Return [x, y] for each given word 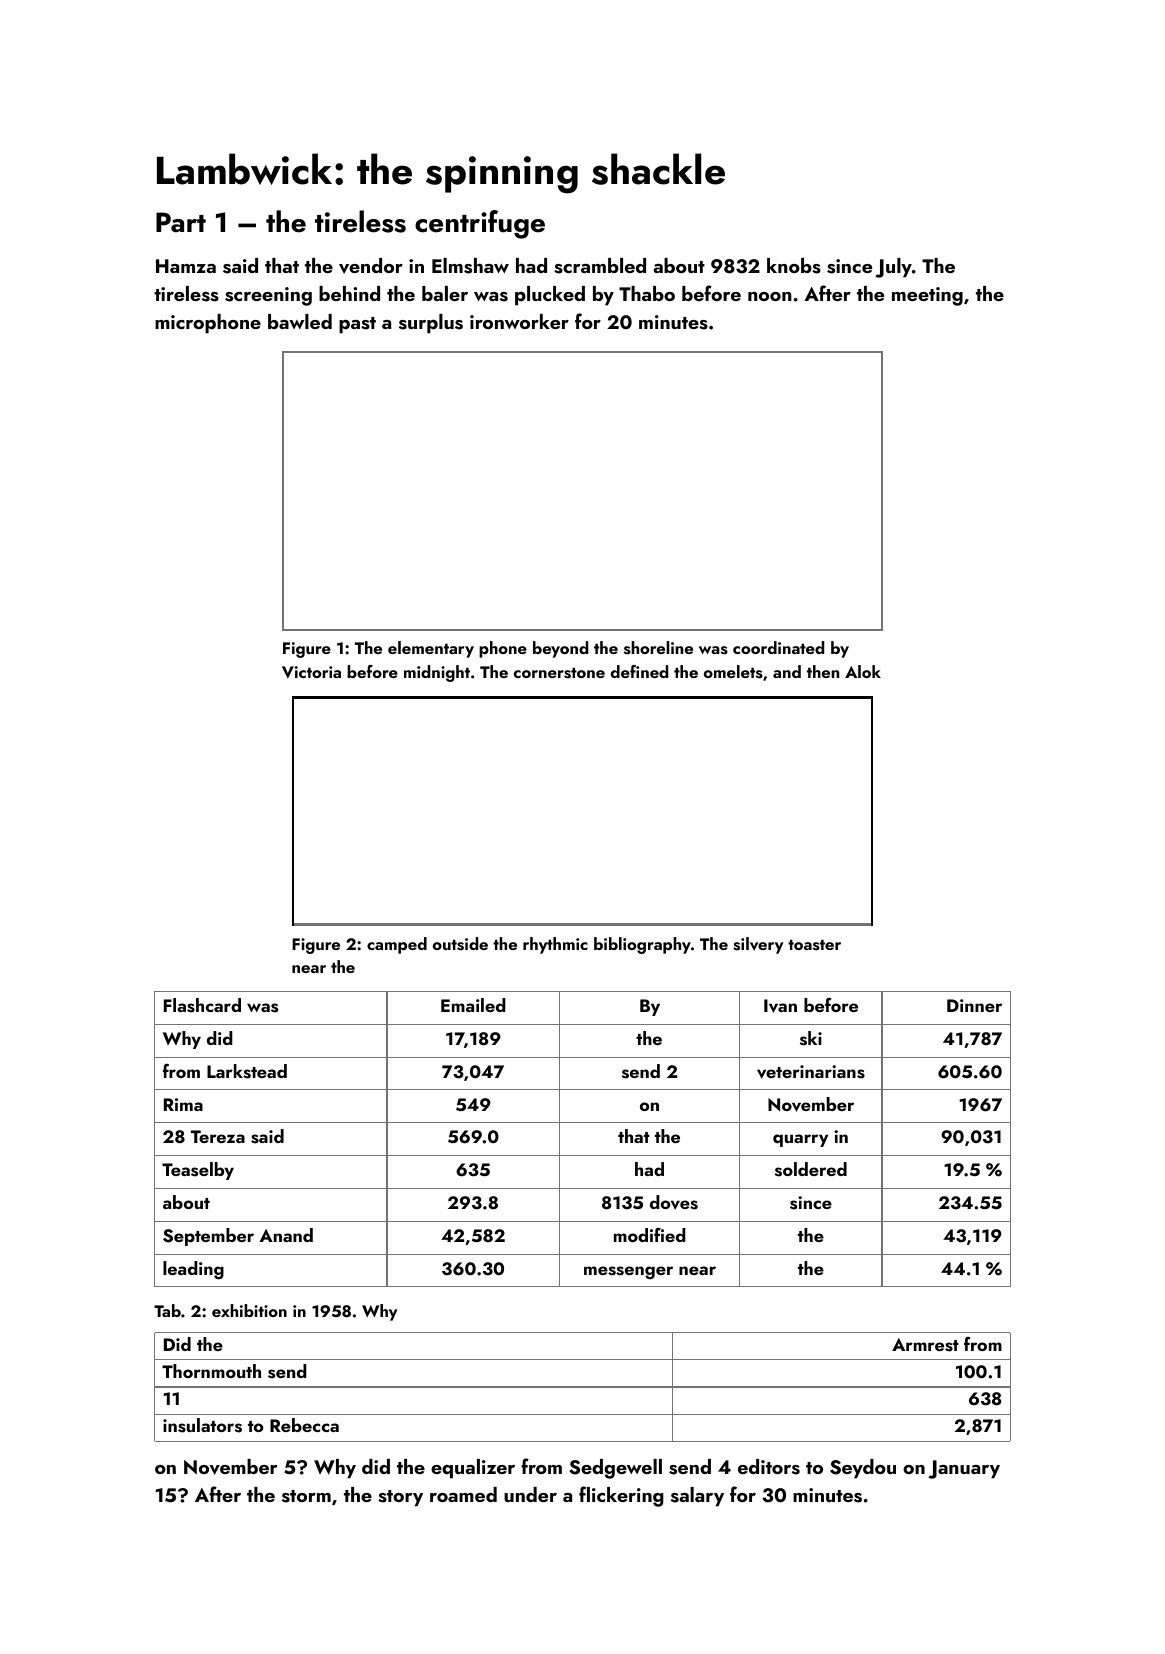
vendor [371, 266]
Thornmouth [211, 1371]
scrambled [600, 266]
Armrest [925, 1345]
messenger [628, 1272]
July [893, 268]
